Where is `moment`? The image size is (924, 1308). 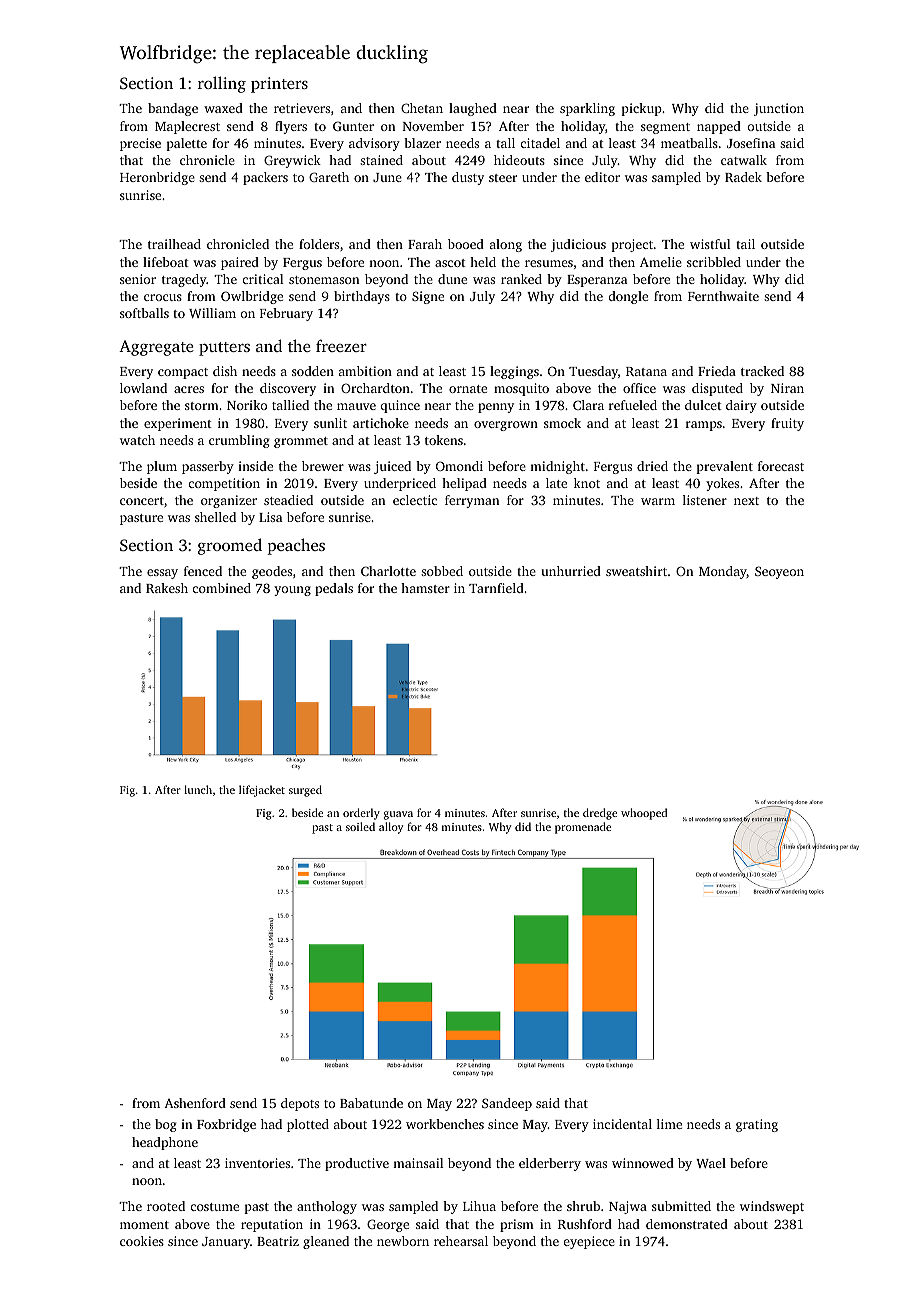 moment is located at coordinates (144, 1225).
